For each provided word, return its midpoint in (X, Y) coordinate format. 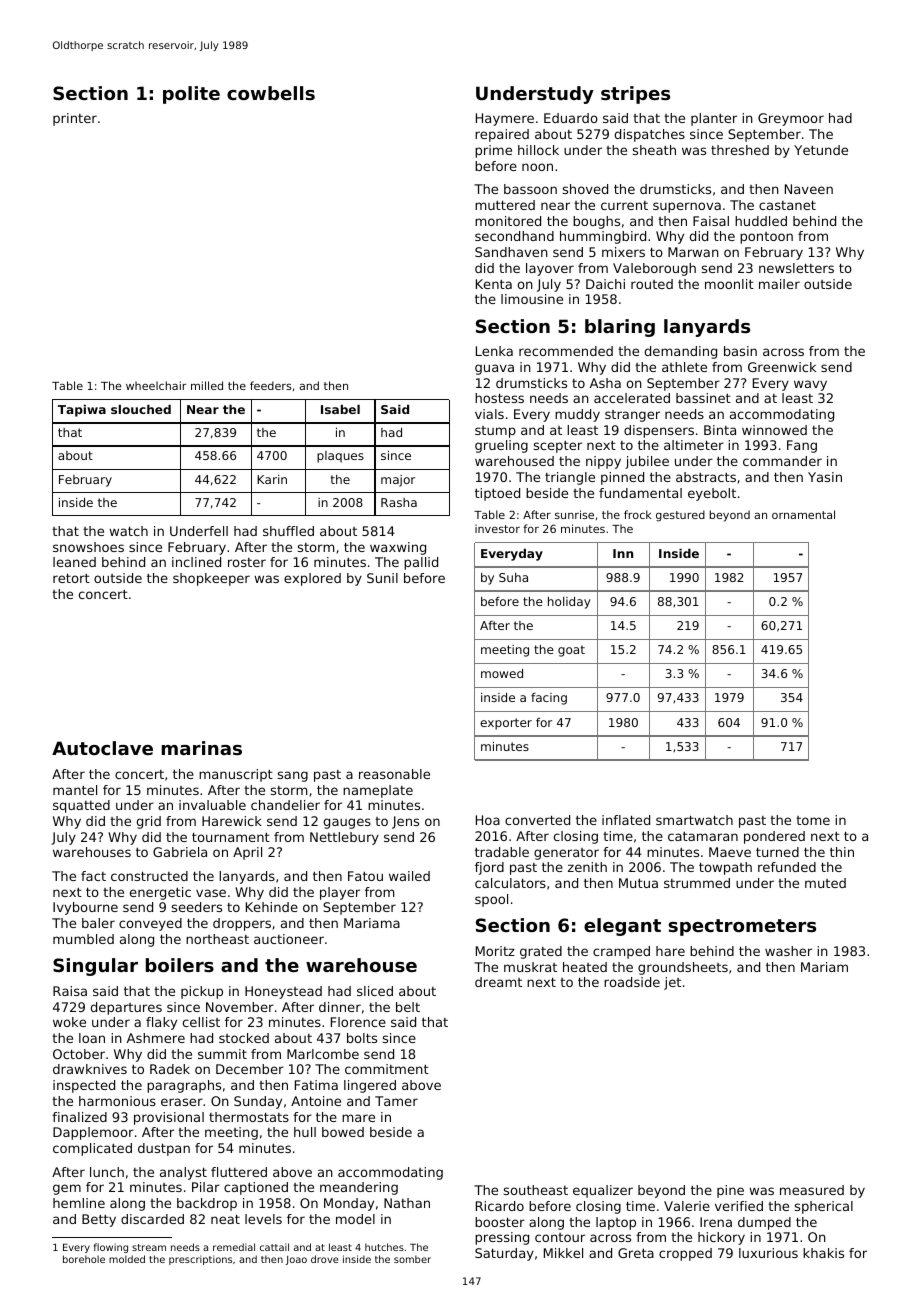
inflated (626, 820)
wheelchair (156, 385)
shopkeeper (211, 579)
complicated (92, 1149)
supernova (687, 207)
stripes (635, 95)
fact (93, 876)
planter (714, 119)
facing (549, 699)
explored (312, 579)
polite (191, 95)
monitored (508, 221)
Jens (405, 822)
